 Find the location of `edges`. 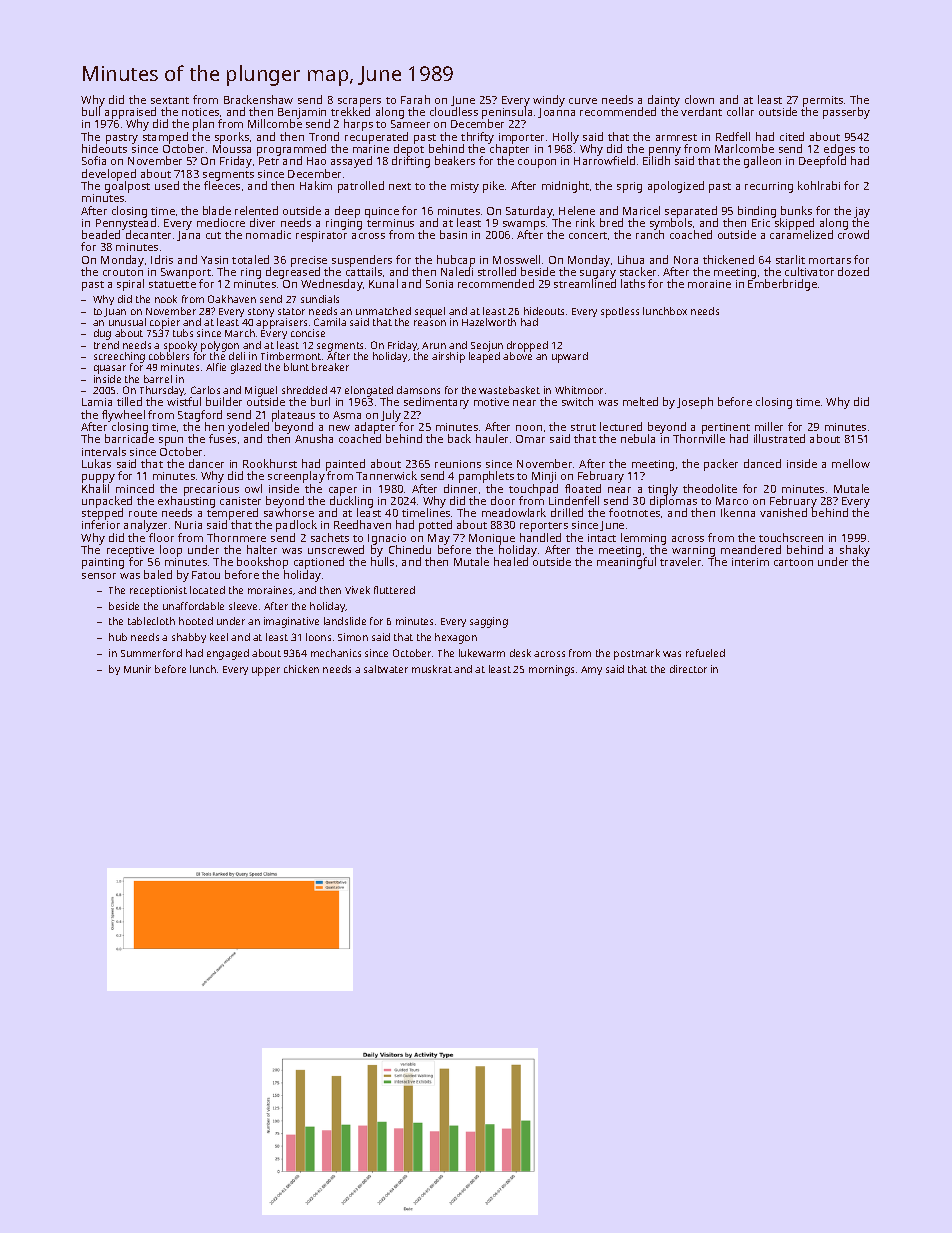

edges is located at coordinates (839, 150).
